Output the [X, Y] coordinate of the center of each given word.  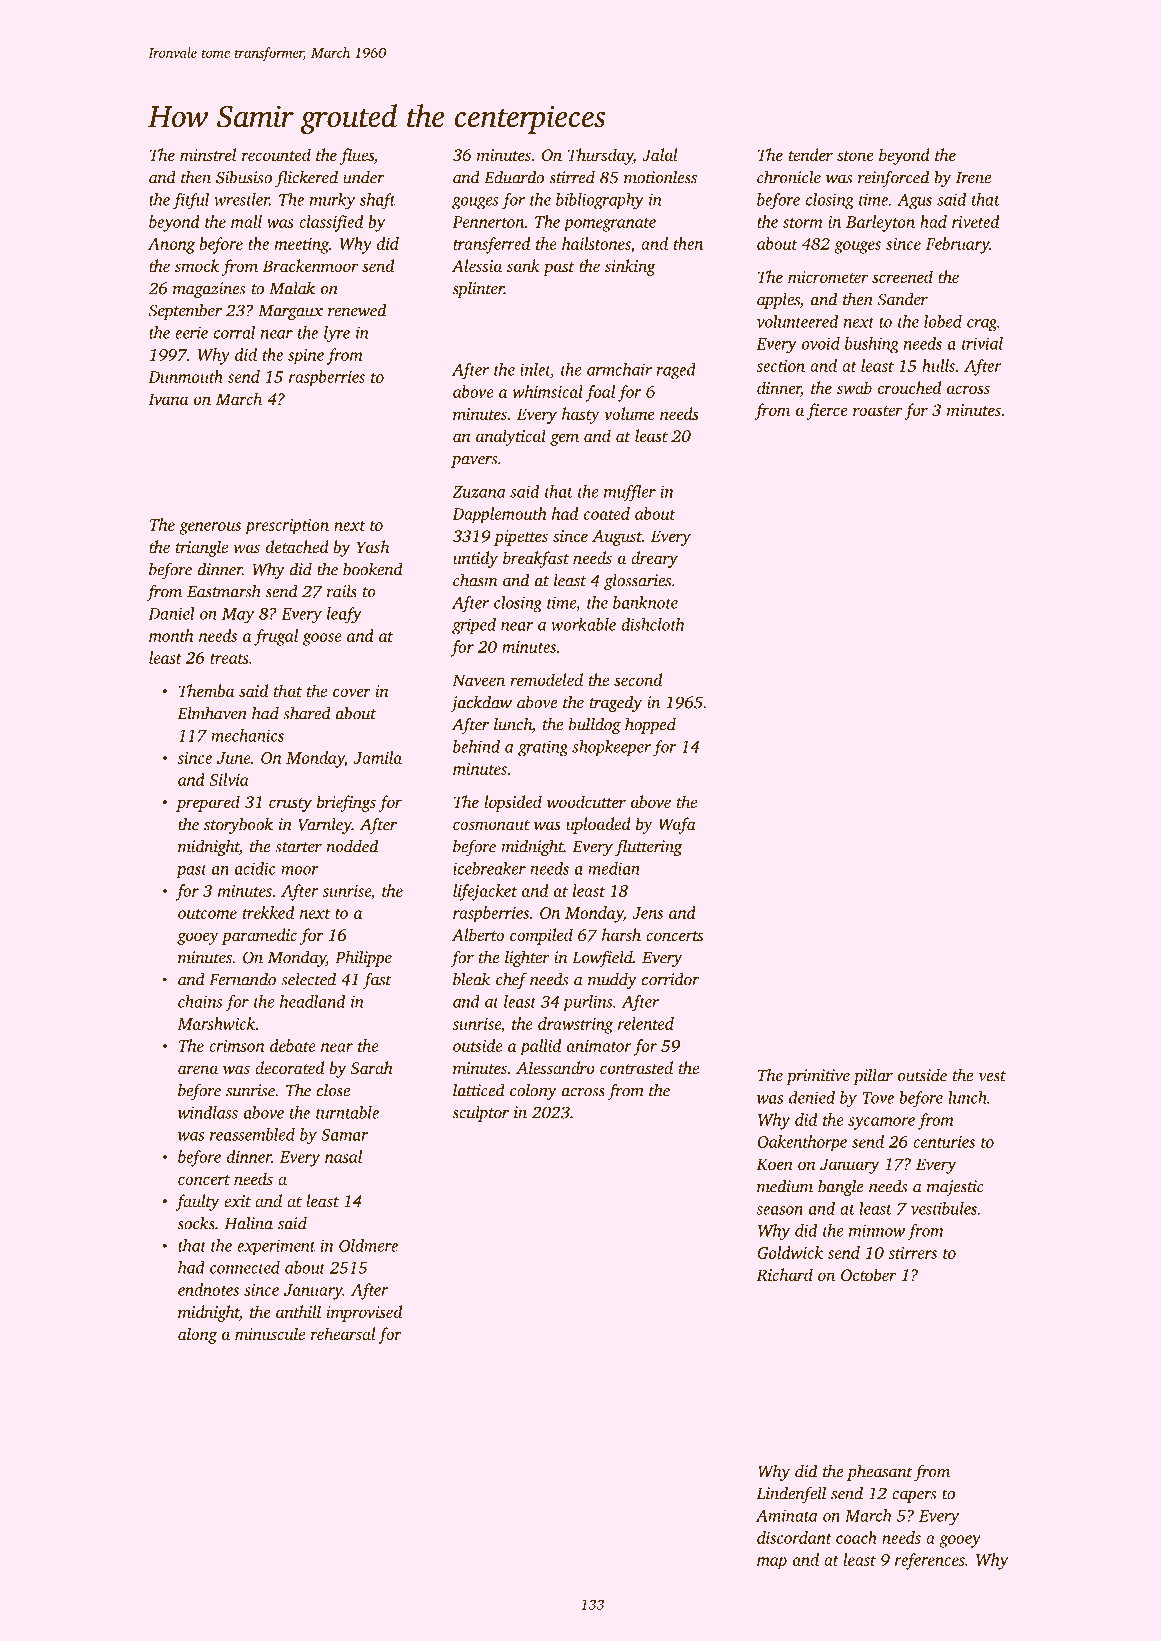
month [171, 635]
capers [914, 1497]
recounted [276, 154]
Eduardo [514, 177]
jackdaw [481, 703]
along [197, 1335]
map [772, 1563]
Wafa [677, 825]
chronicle [789, 177]
